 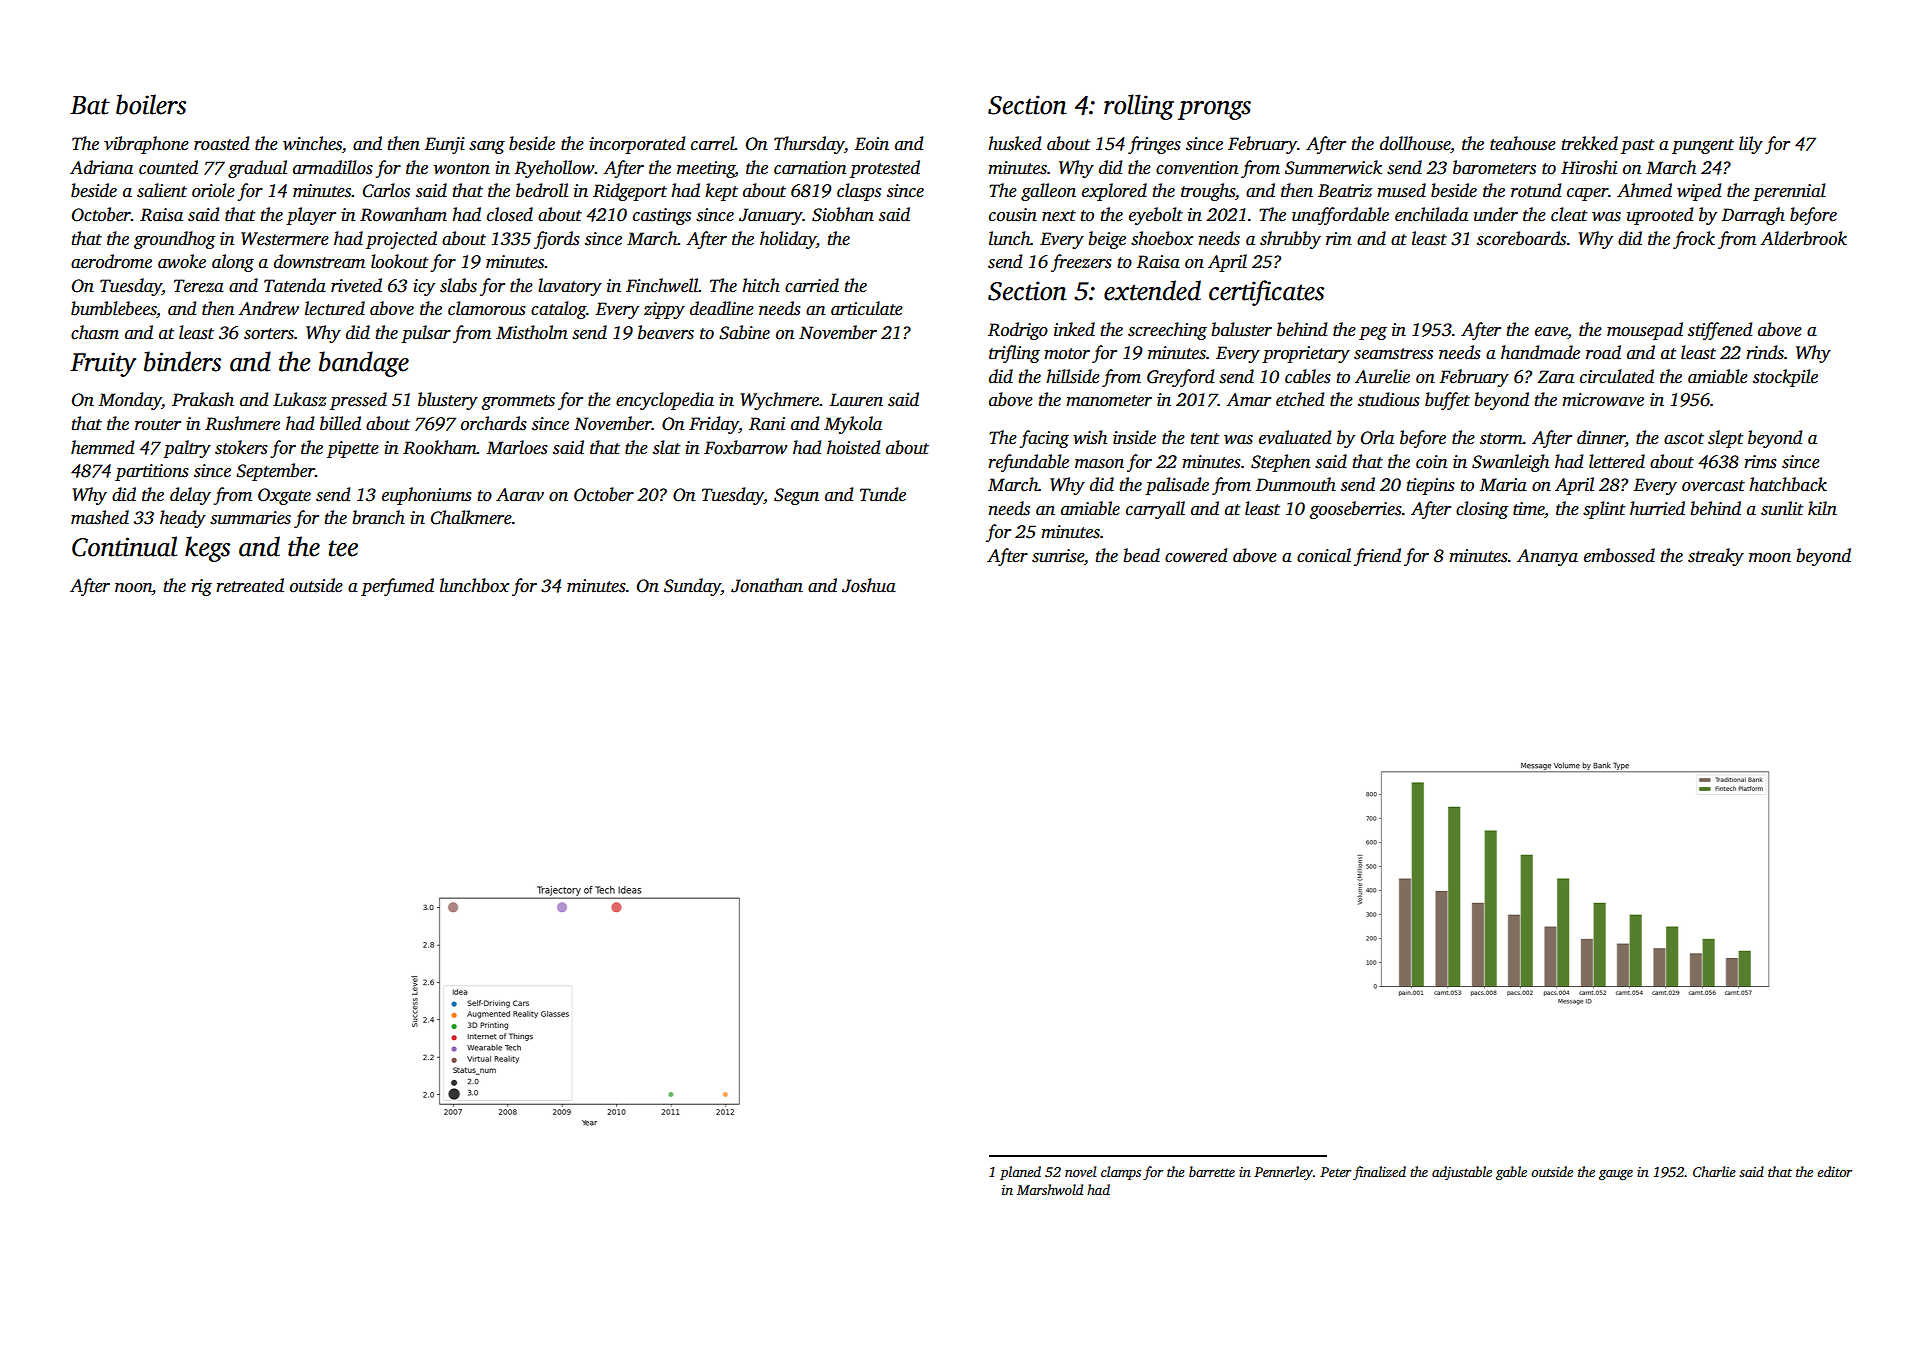 What do you see at coordinates (1020, 1173) in the document?
I see `planed` at bounding box center [1020, 1173].
